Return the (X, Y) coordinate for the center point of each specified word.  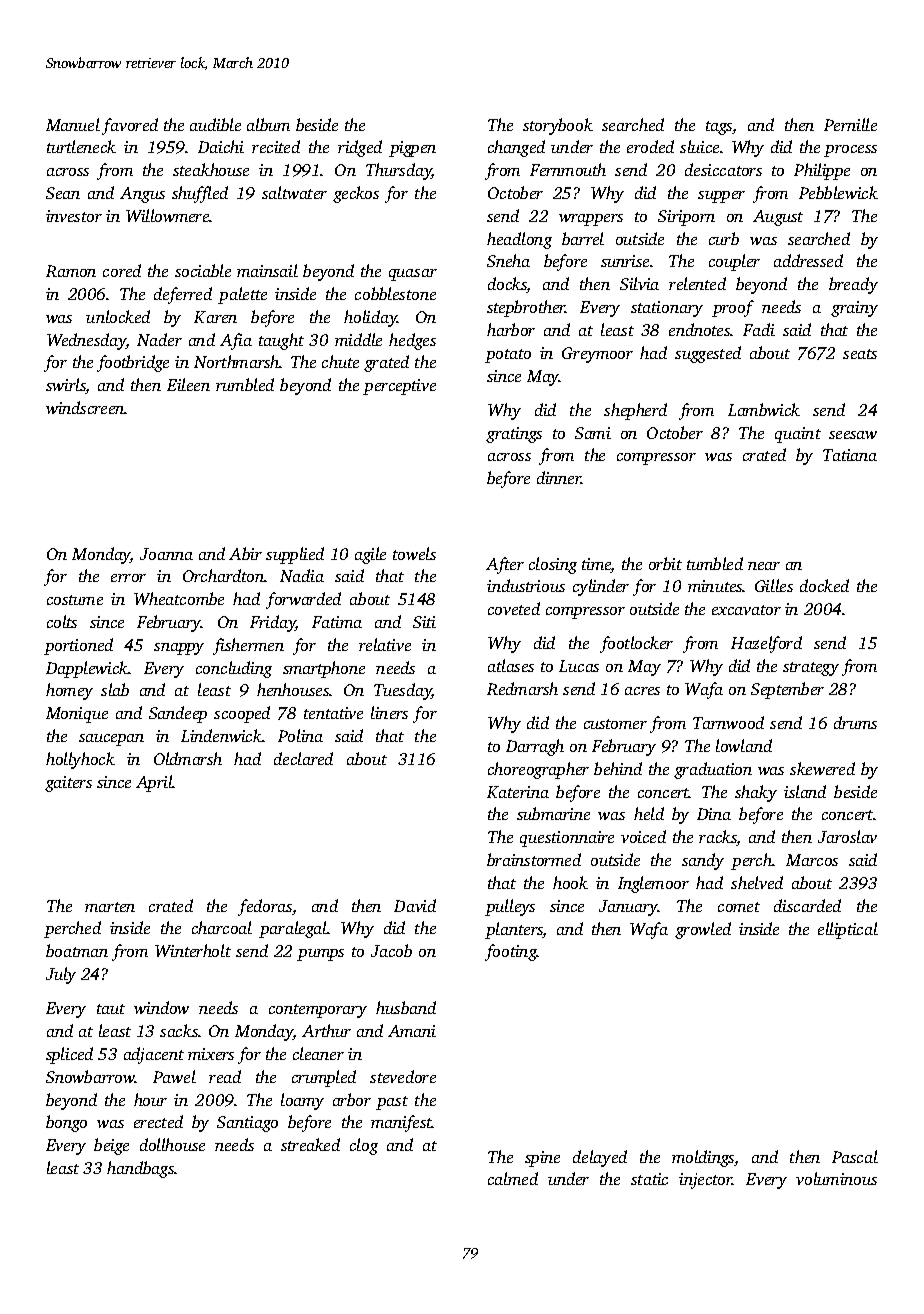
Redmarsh (522, 688)
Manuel (73, 124)
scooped (242, 714)
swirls (66, 386)
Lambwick (764, 409)
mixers (211, 1054)
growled (703, 930)
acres (642, 691)
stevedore (403, 1076)
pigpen (412, 149)
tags (719, 128)
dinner (559, 477)
